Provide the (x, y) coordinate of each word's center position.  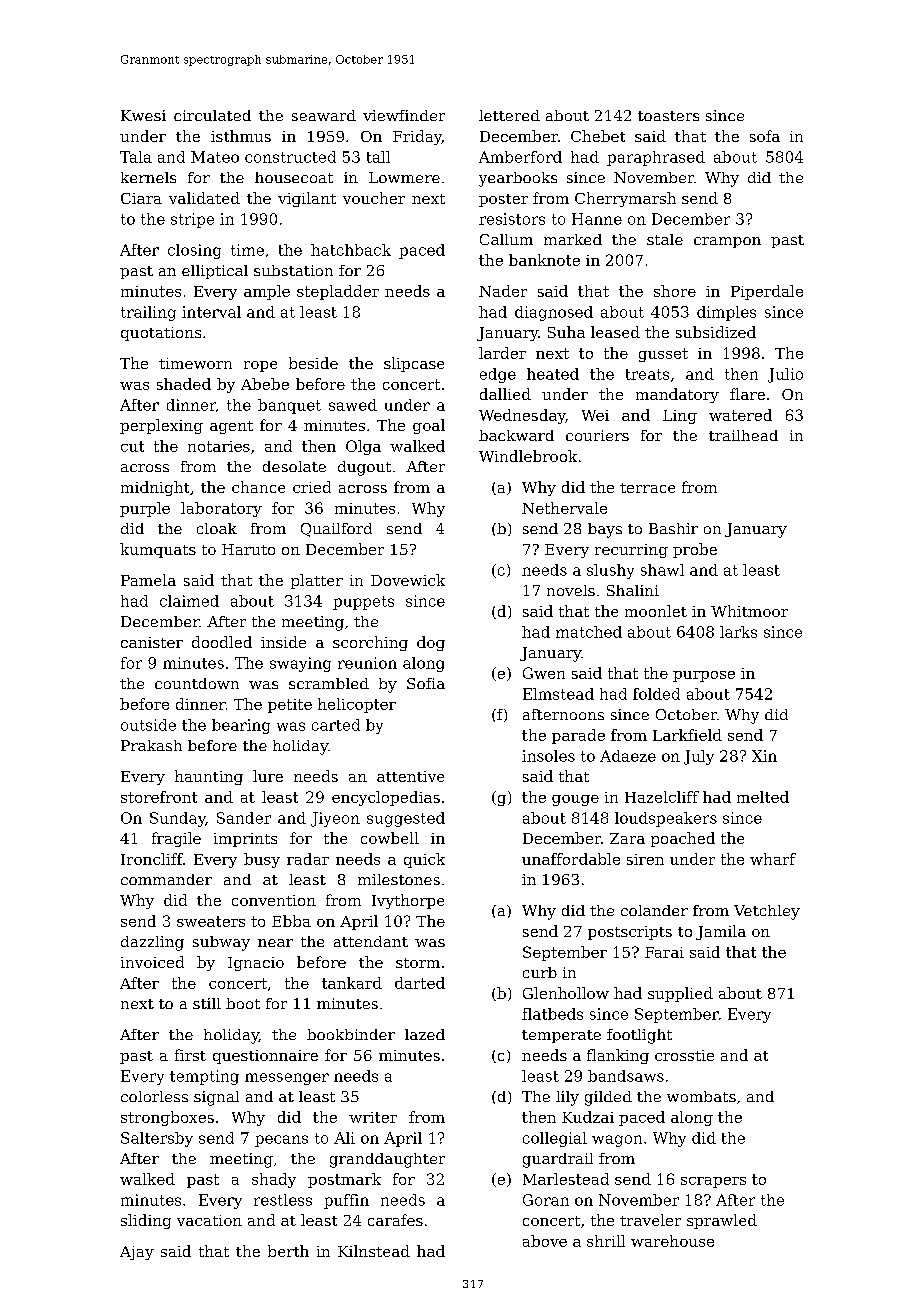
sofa (765, 136)
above (545, 1241)
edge (498, 375)
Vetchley (767, 912)
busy (262, 860)
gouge (575, 800)
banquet (289, 406)
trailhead (743, 435)
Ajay (137, 1253)
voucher (374, 198)
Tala (136, 157)
